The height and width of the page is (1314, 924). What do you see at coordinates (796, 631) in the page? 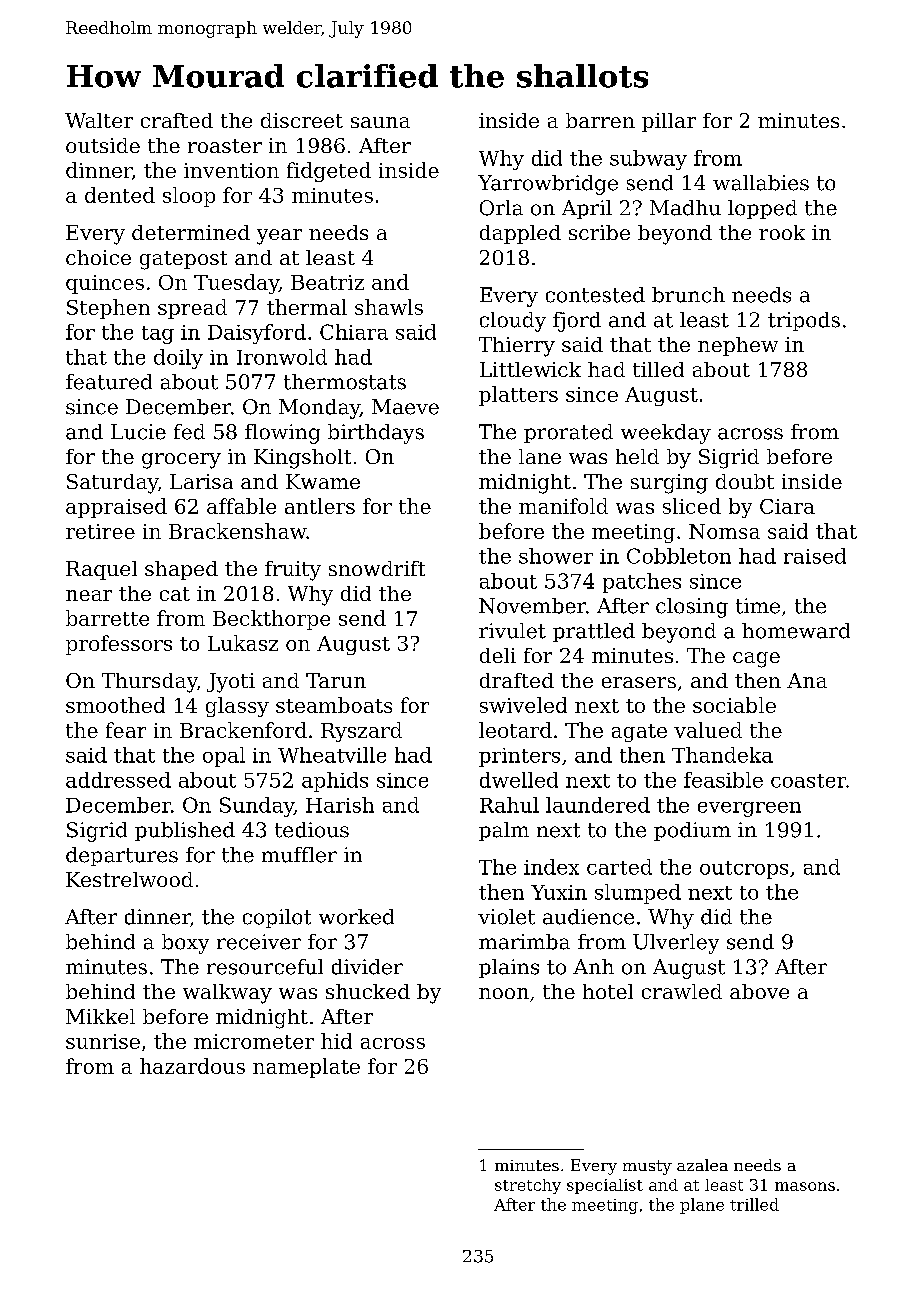
I see `homeward` at bounding box center [796, 631].
